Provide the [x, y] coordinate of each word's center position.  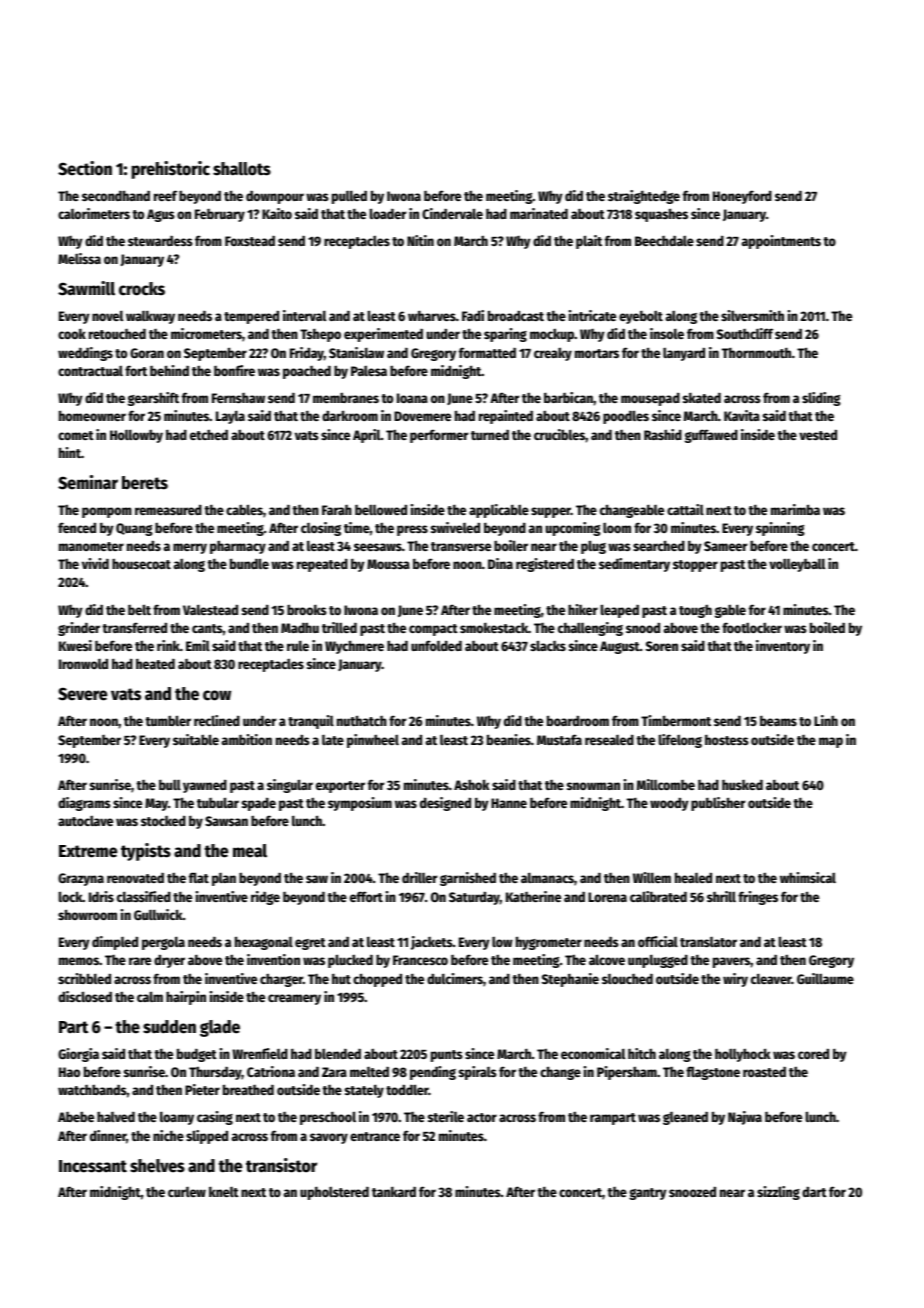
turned [490, 435]
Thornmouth [756, 353]
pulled [349, 197]
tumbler [168, 720]
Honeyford [742, 197]
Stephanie [570, 980]
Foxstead [250, 241]
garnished [468, 879]
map [831, 742]
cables [244, 509]
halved [116, 1116]
